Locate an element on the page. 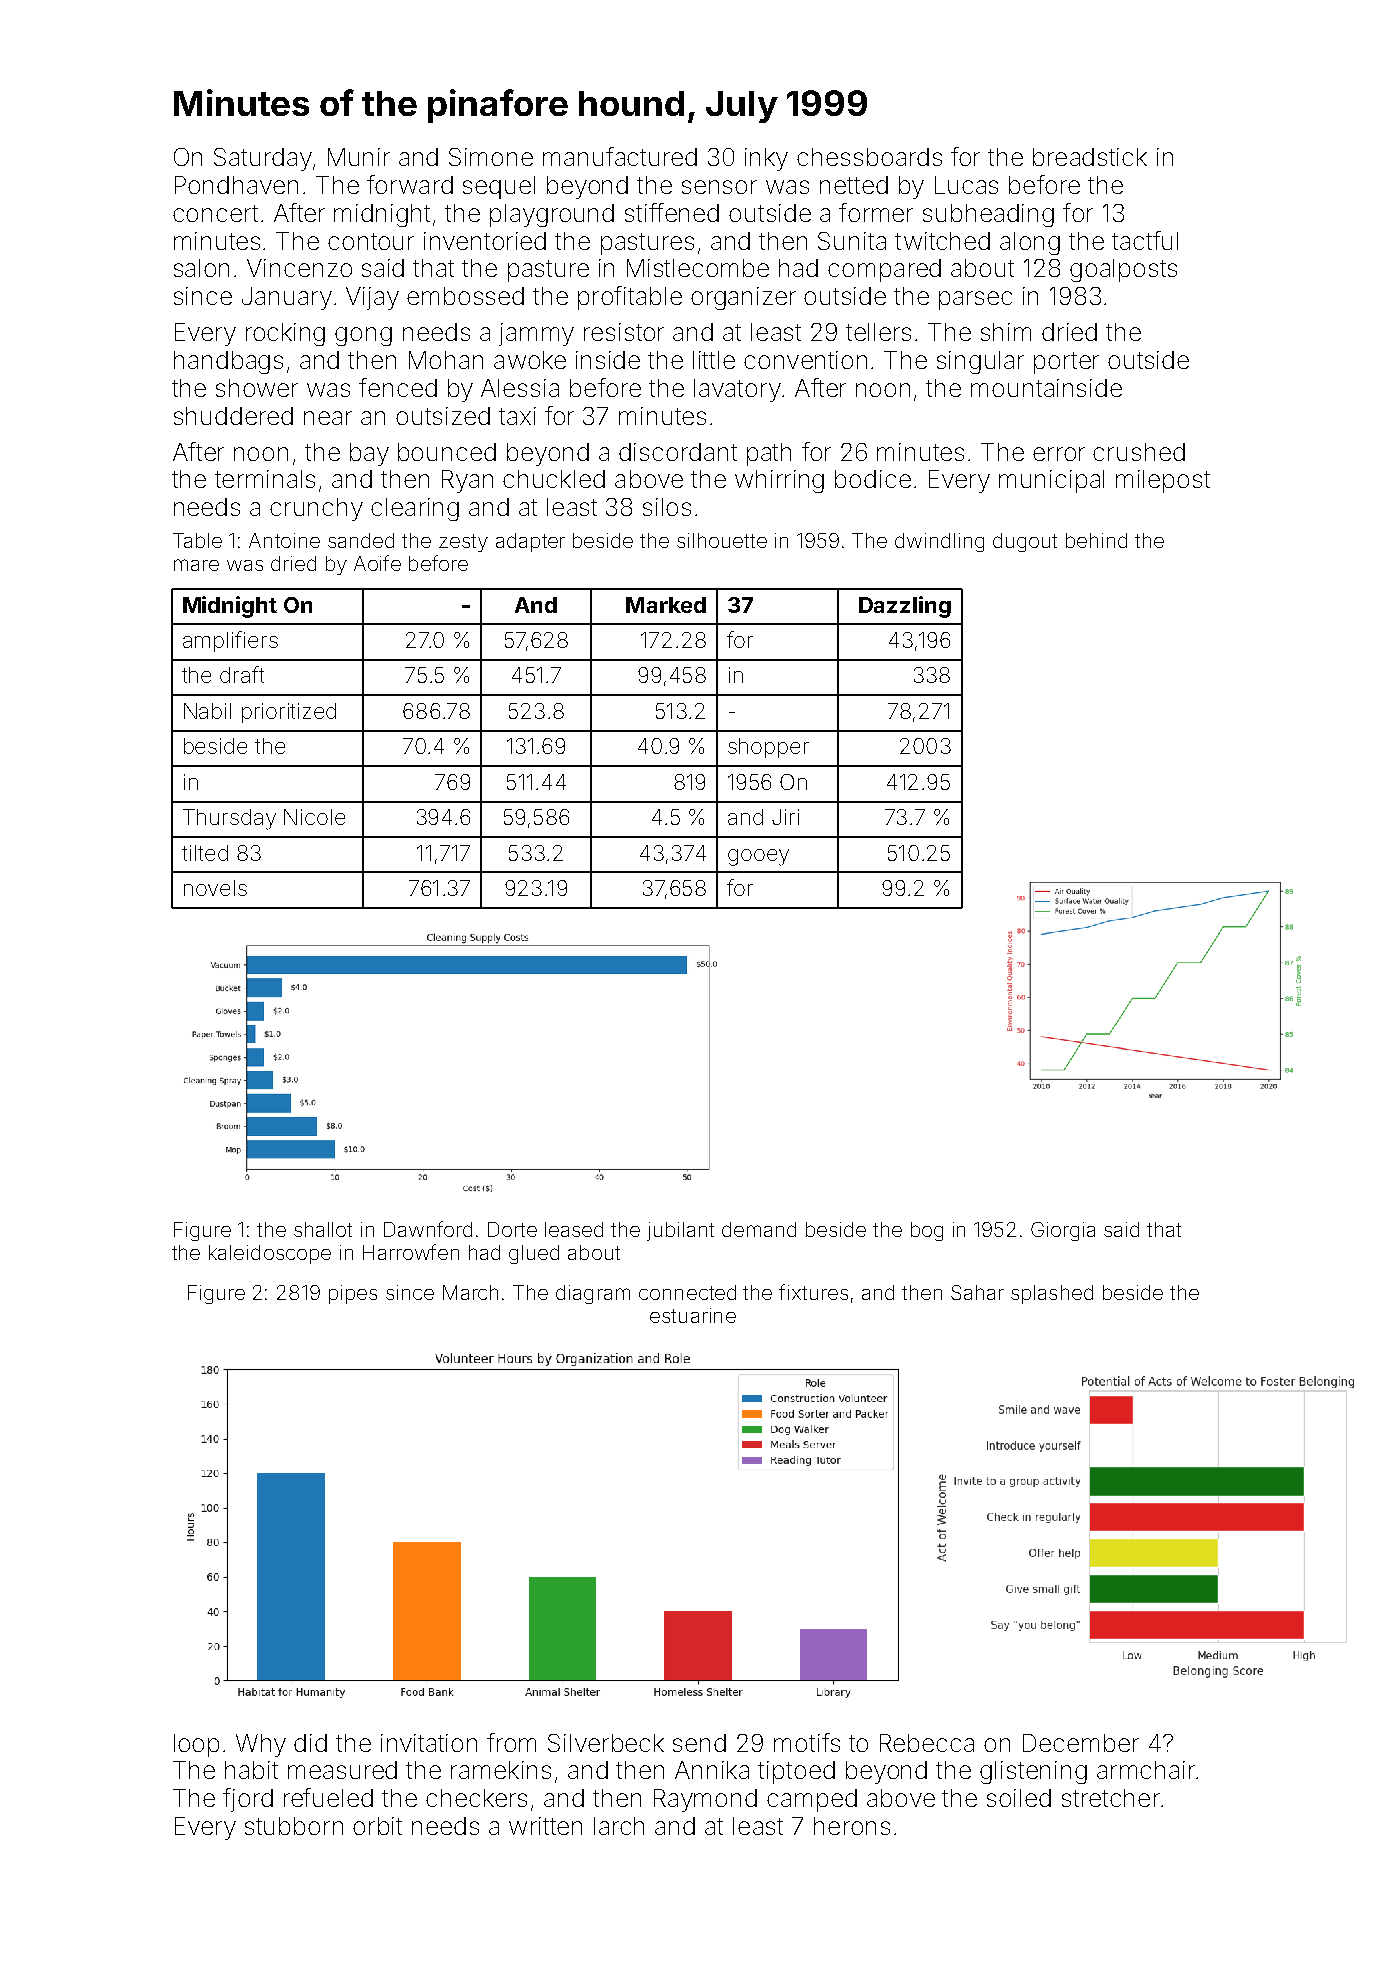  loop is located at coordinates (196, 1745).
